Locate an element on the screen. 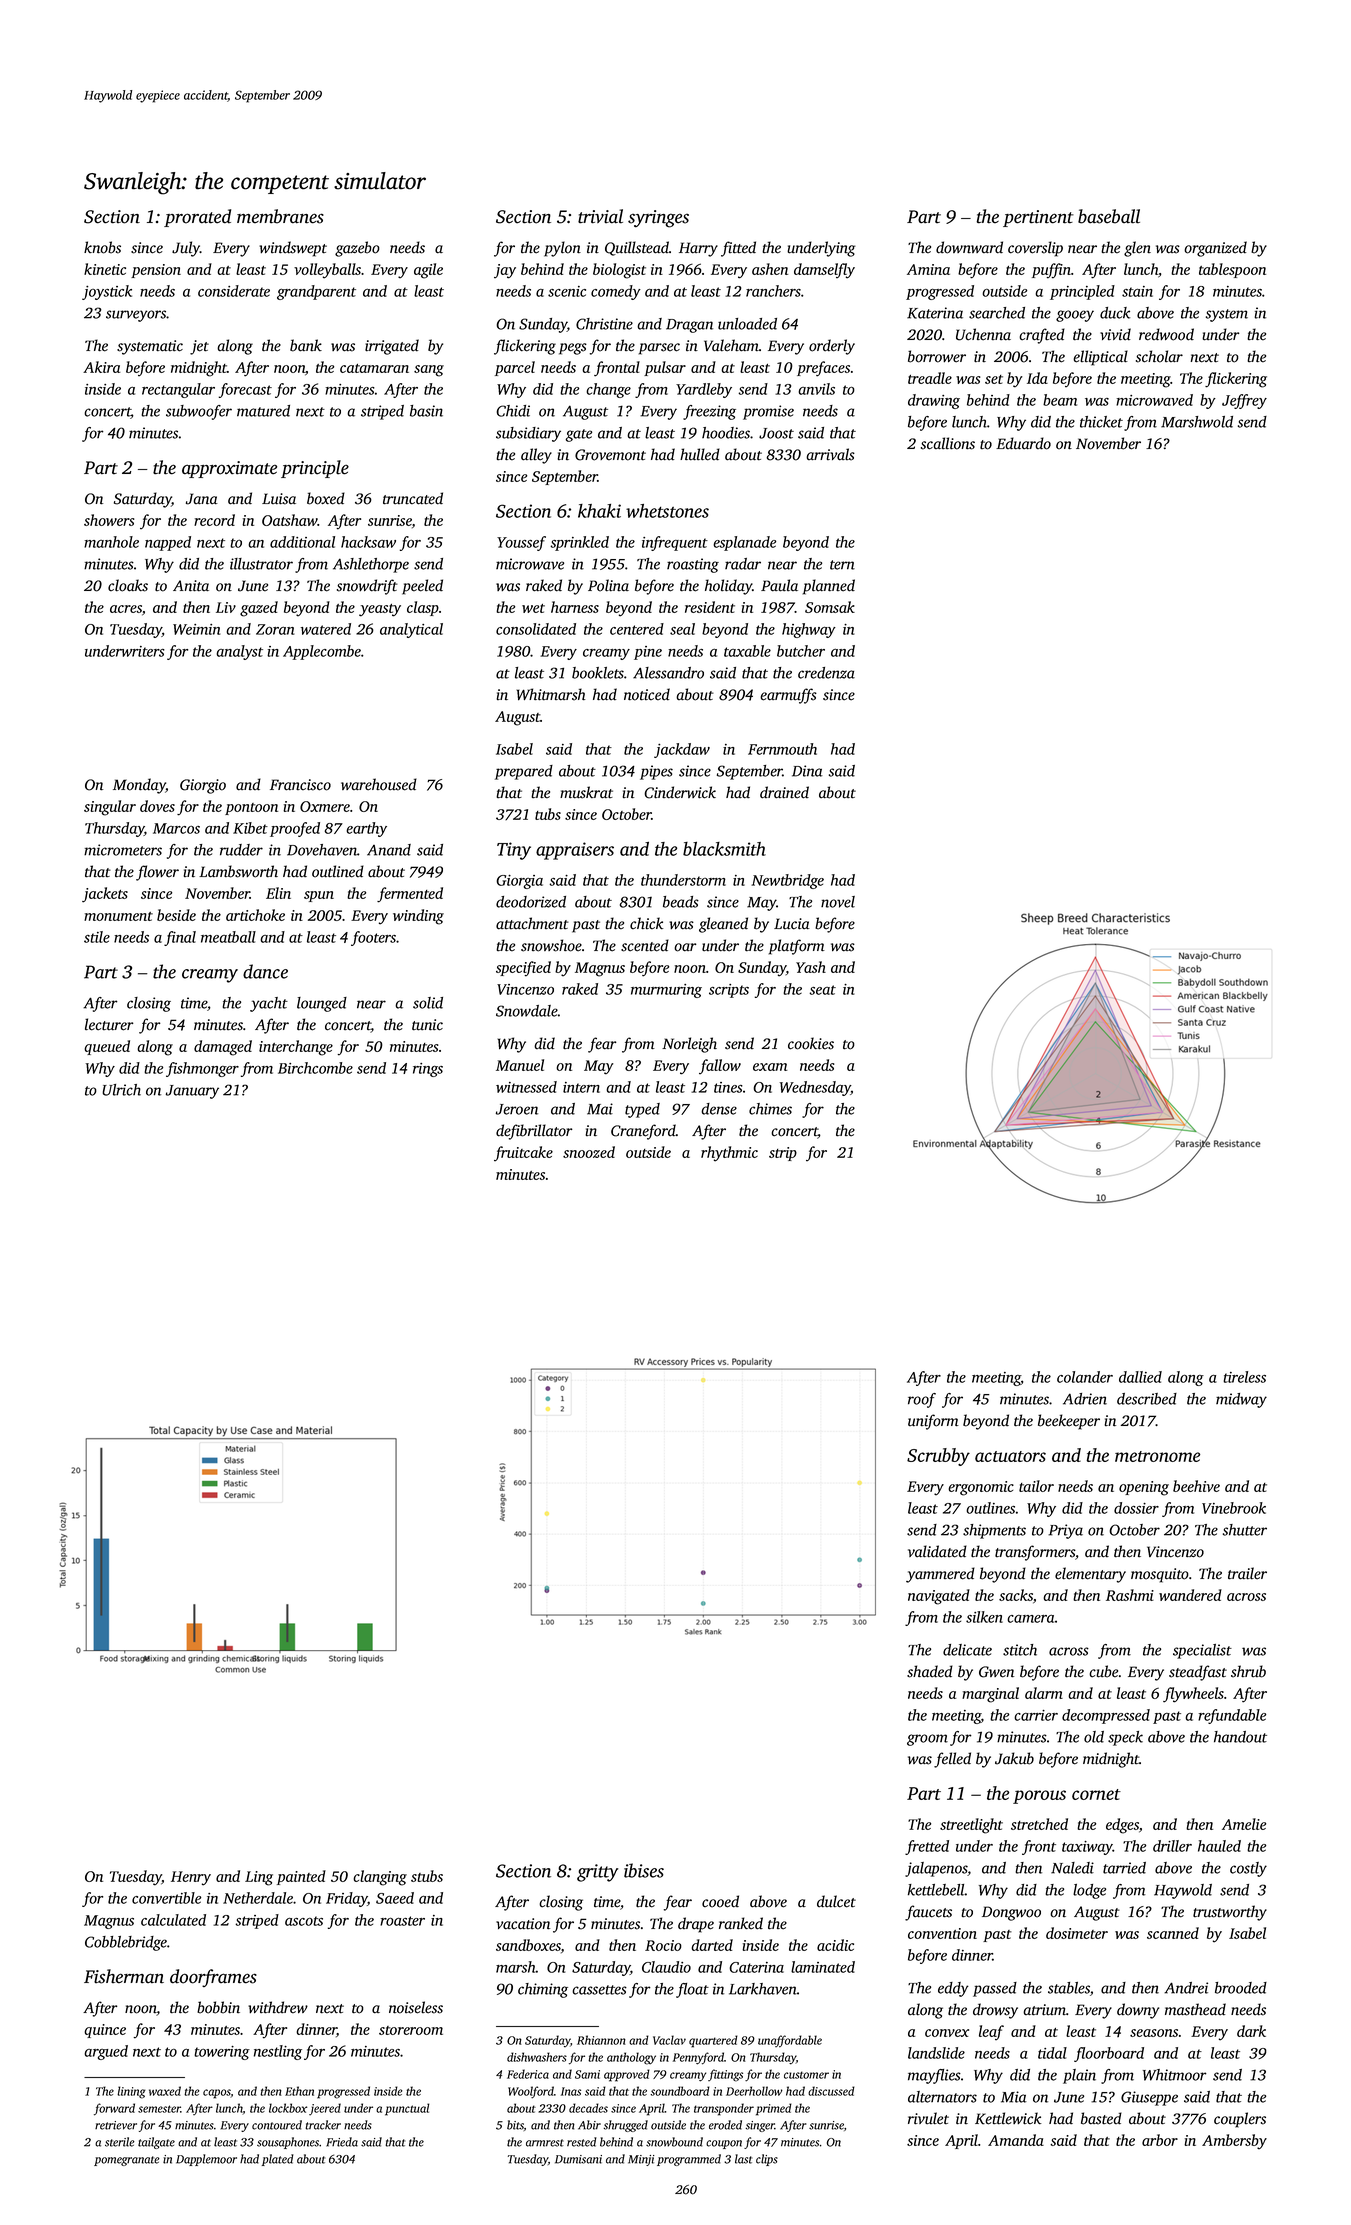 The height and width of the screenshot is (2225, 1351). syringes is located at coordinates (658, 219).
